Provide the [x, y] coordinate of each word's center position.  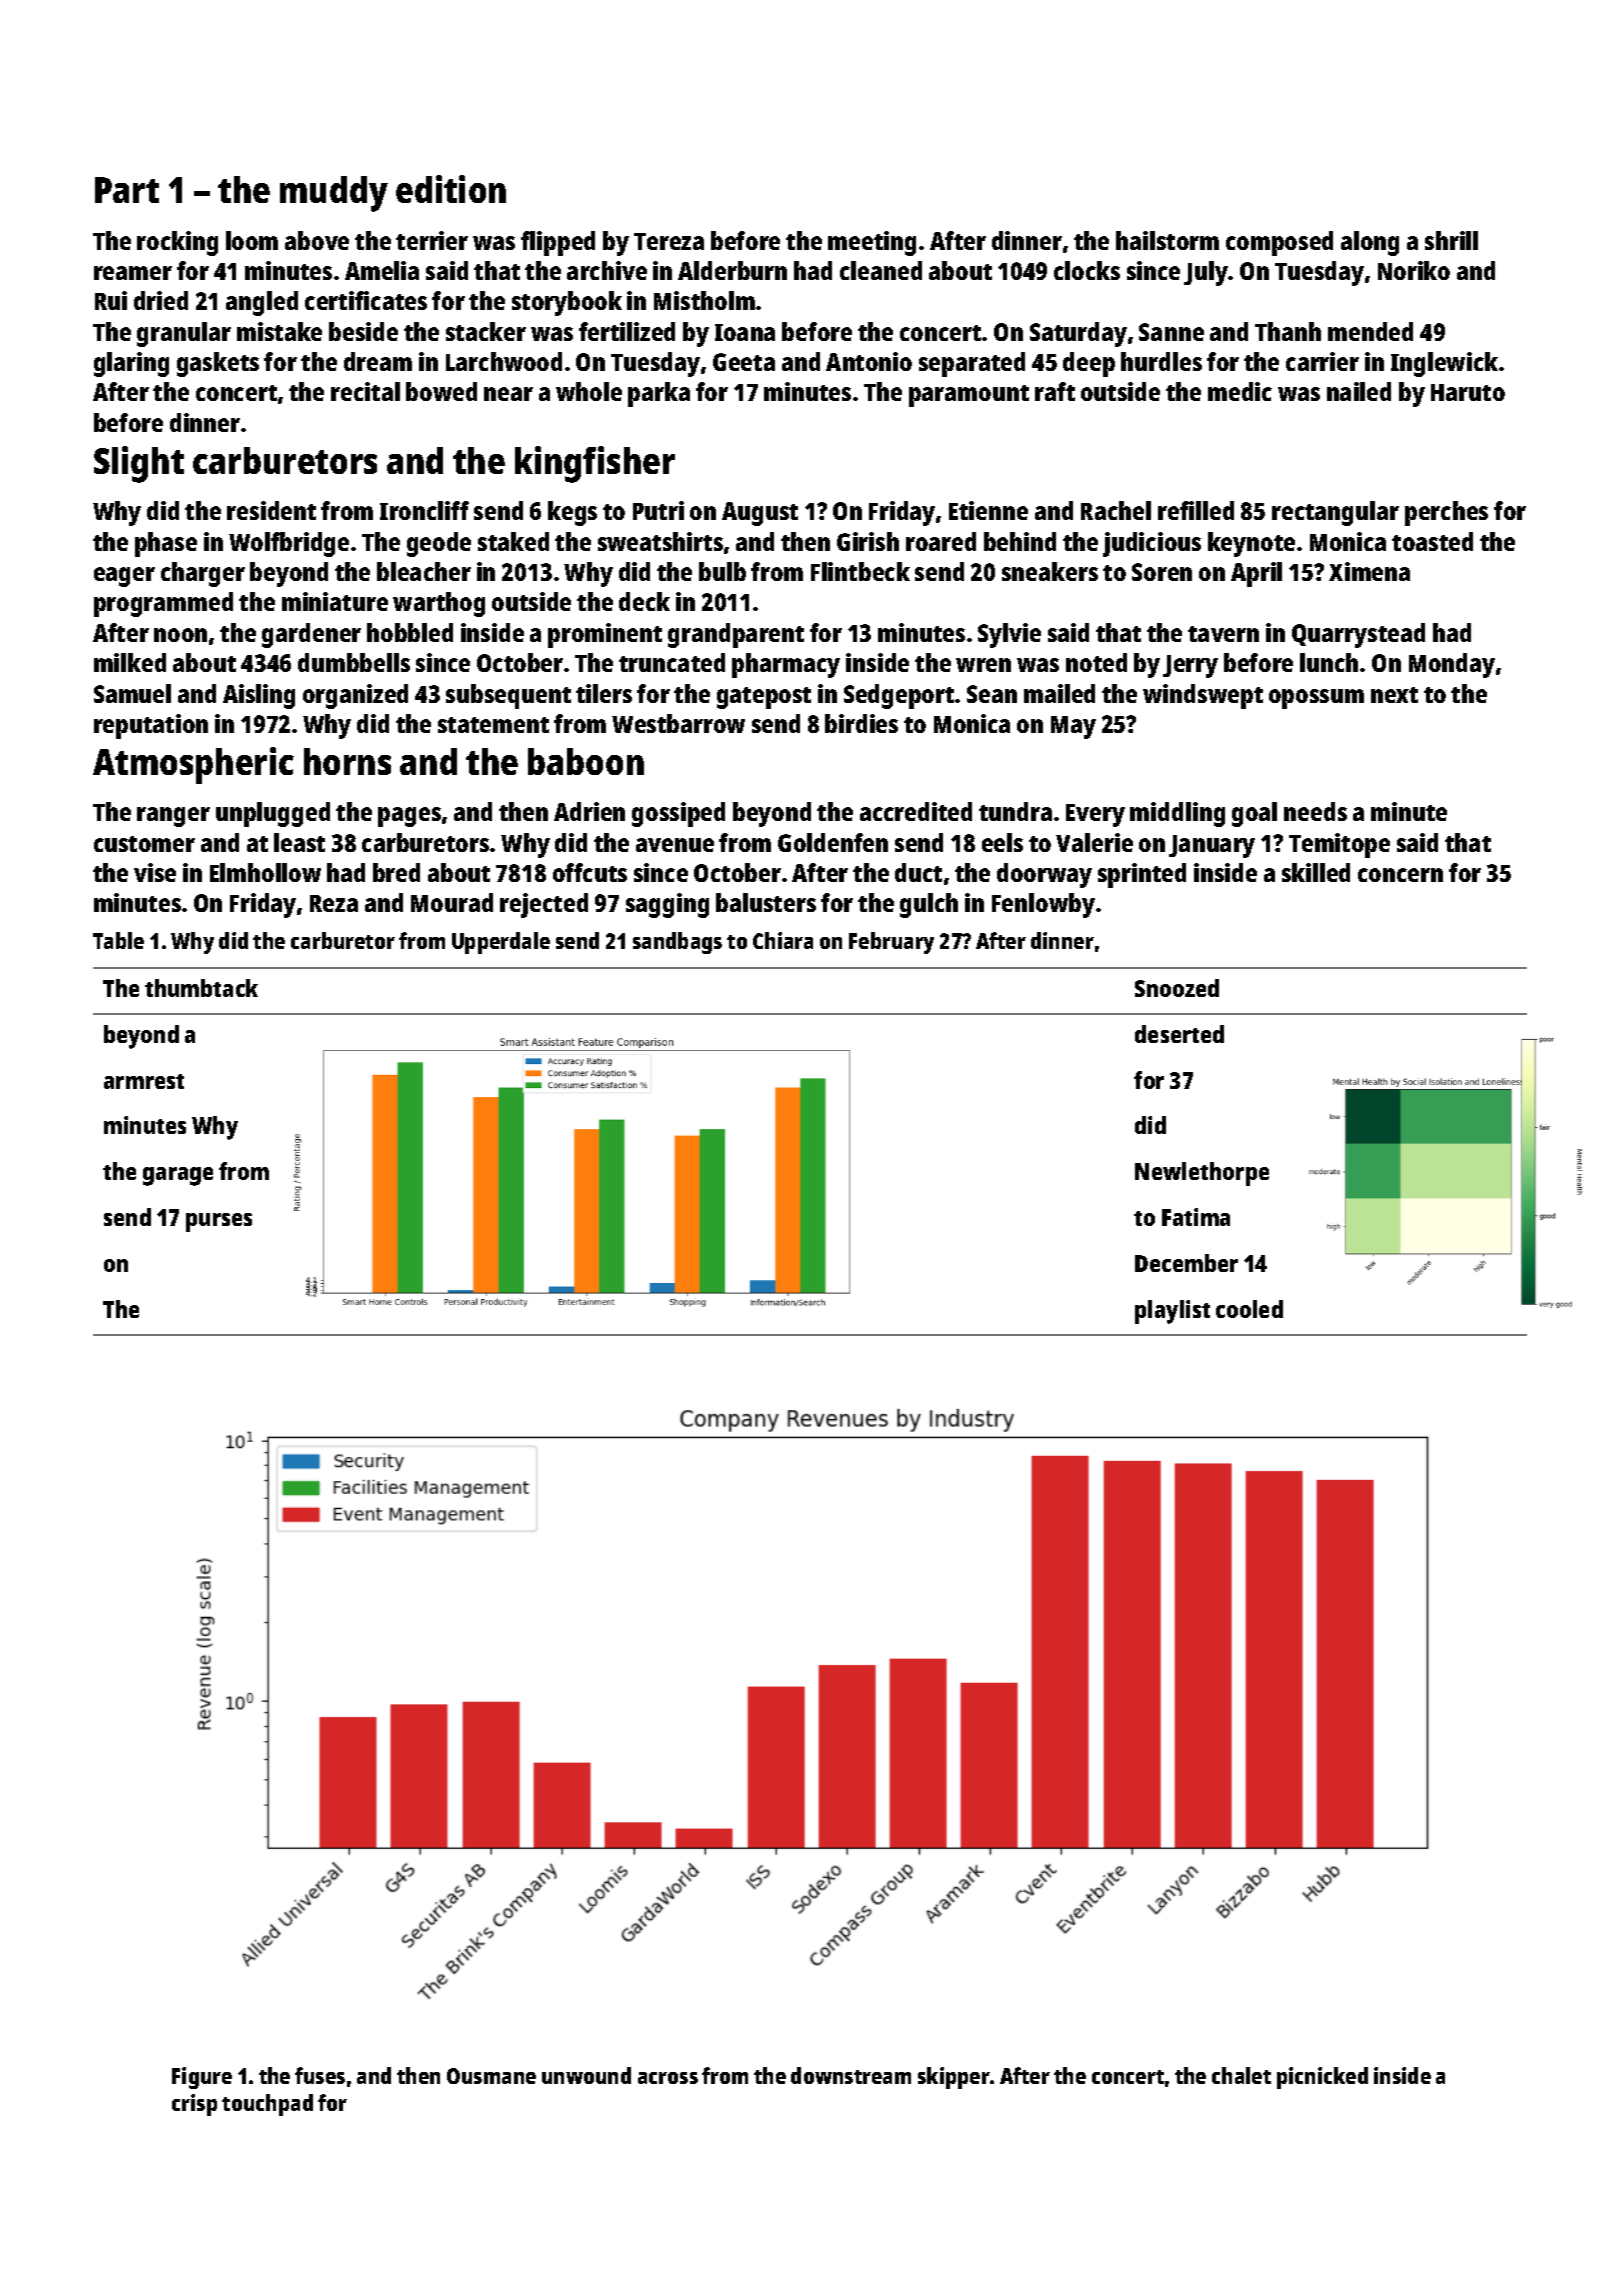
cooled [1249, 1309]
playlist [1172, 1312]
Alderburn [732, 270]
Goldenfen [833, 842]
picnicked [1322, 2078]
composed [1279, 243]
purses [219, 1222]
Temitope [1339, 845]
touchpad [267, 2105]
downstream [851, 2075]
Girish [868, 541]
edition [451, 189]
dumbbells [354, 662]
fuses [320, 2075]
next [1394, 695]
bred [396, 872]
